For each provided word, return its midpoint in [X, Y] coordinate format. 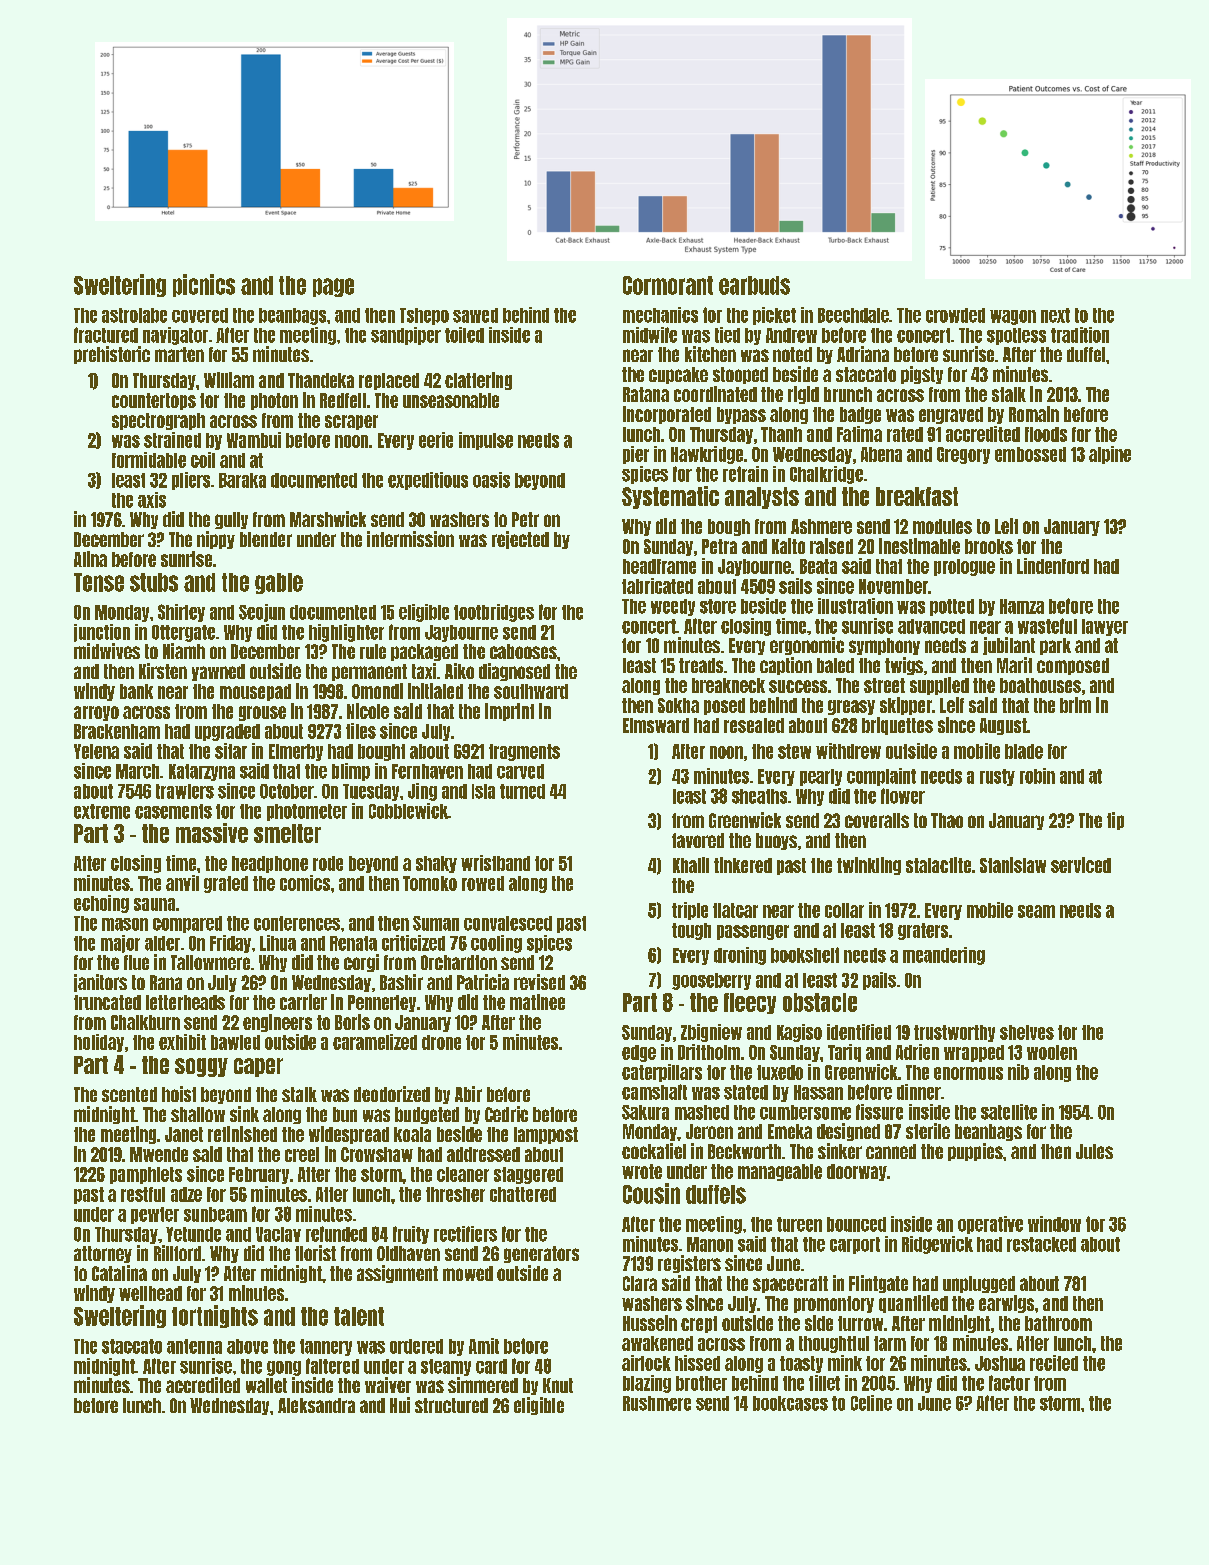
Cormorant [668, 285]
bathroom [1058, 1323]
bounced [856, 1224]
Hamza [1022, 606]
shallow [198, 1114]
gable [279, 583]
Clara [640, 1283]
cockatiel [654, 1151]
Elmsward [656, 725]
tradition [1080, 335]
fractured [106, 335]
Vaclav [278, 1234]
